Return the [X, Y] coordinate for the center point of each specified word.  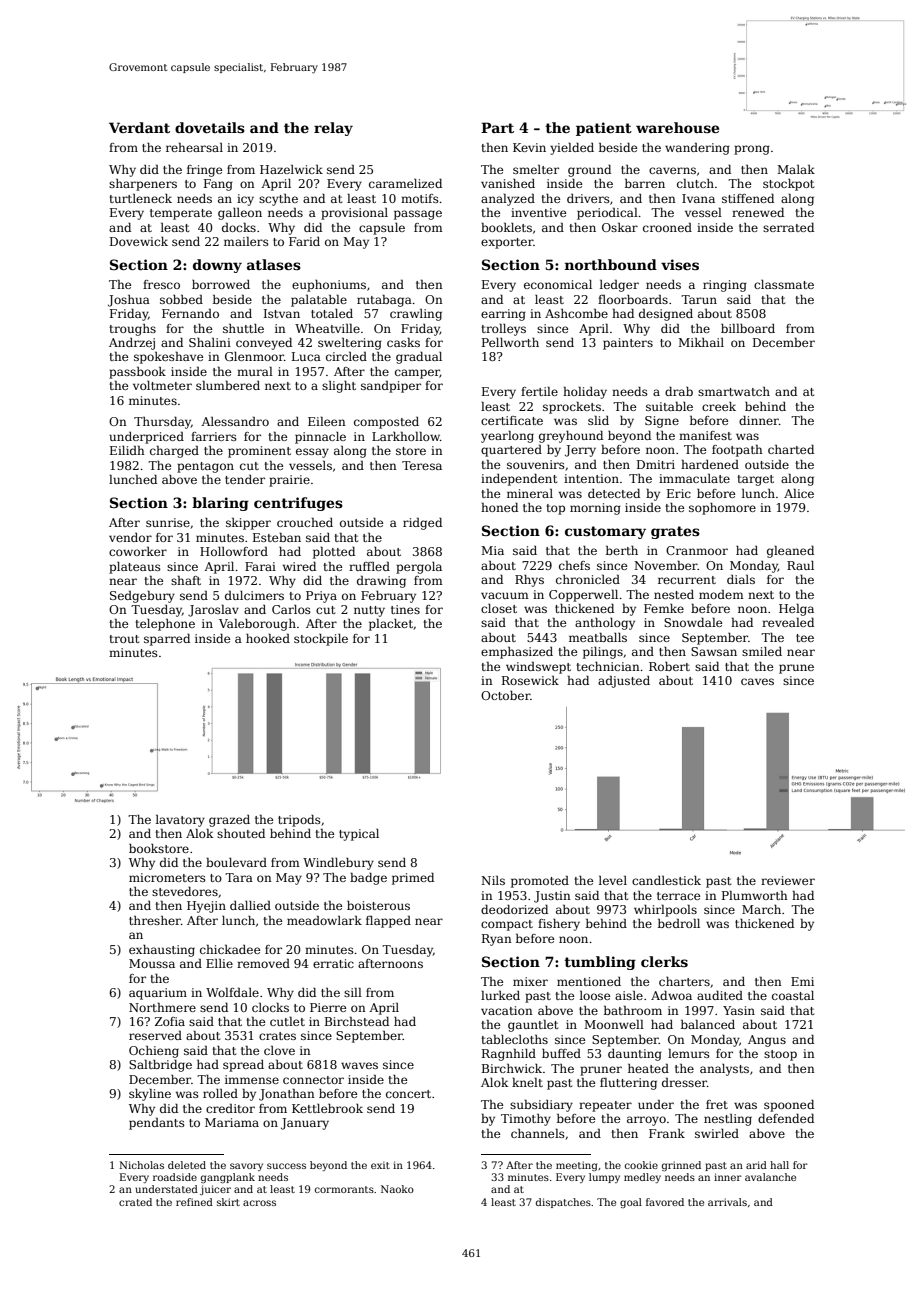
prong [752, 150]
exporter [507, 243]
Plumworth [755, 895]
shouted [241, 833]
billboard [748, 328]
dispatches [563, 1203]
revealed [788, 622]
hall [779, 1165]
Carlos [291, 609]
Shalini [210, 342]
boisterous [378, 905]
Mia [492, 550]
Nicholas [141, 1165]
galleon [240, 214]
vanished [508, 183]
